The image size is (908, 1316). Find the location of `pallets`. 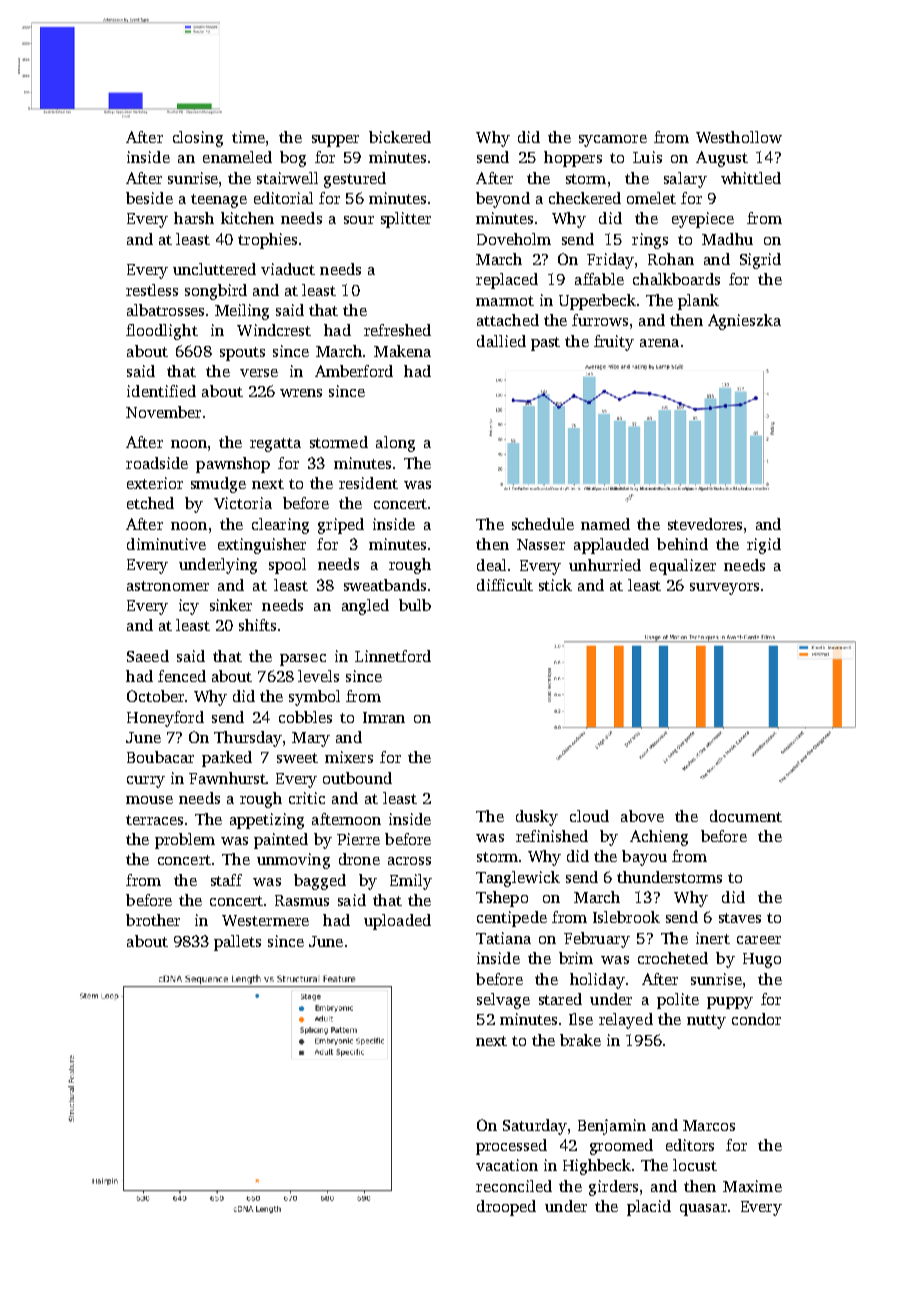

pallets is located at coordinates (237, 943).
